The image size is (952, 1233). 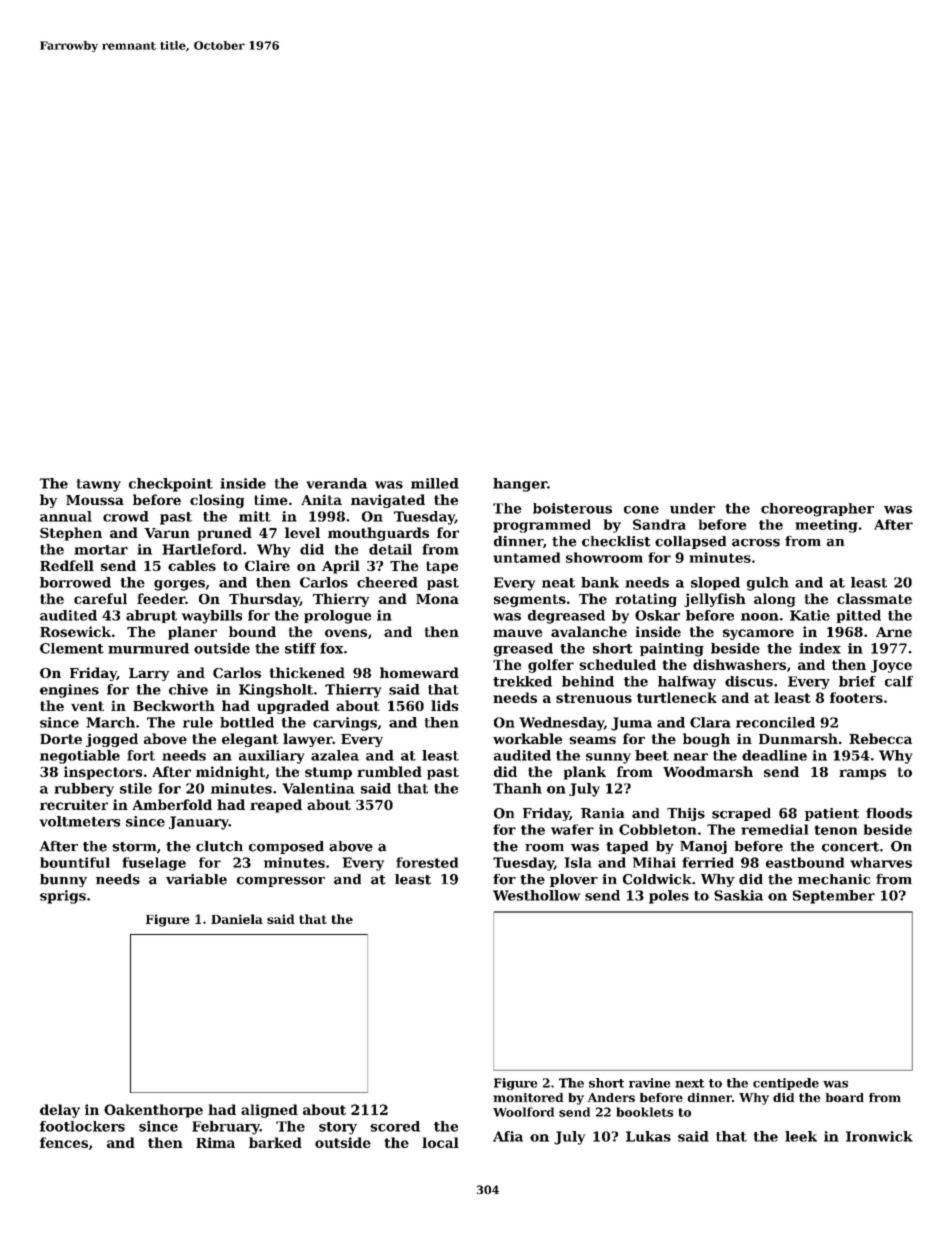 I want to click on neat, so click(x=558, y=583).
